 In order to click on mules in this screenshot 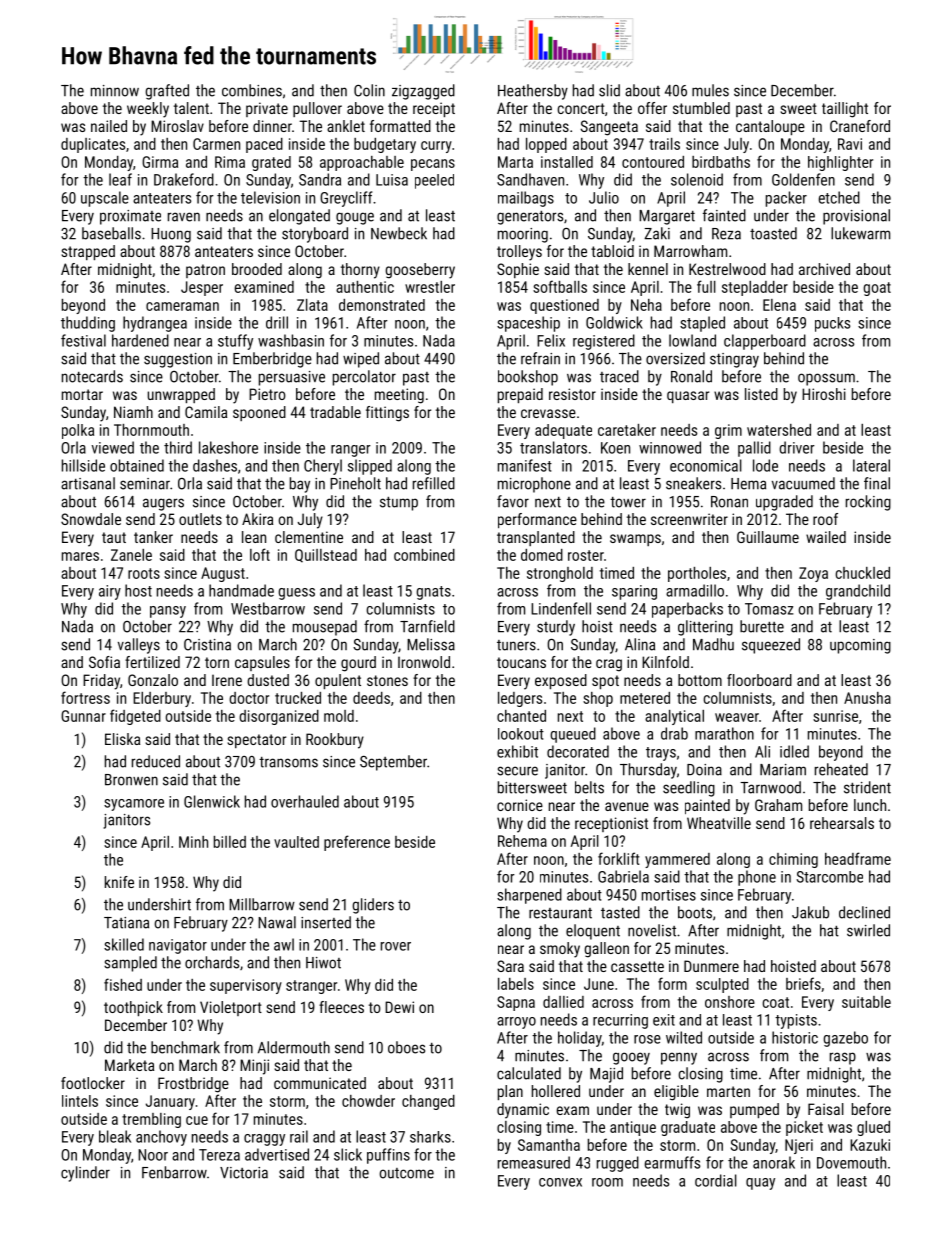, I will do `click(710, 90)`.
